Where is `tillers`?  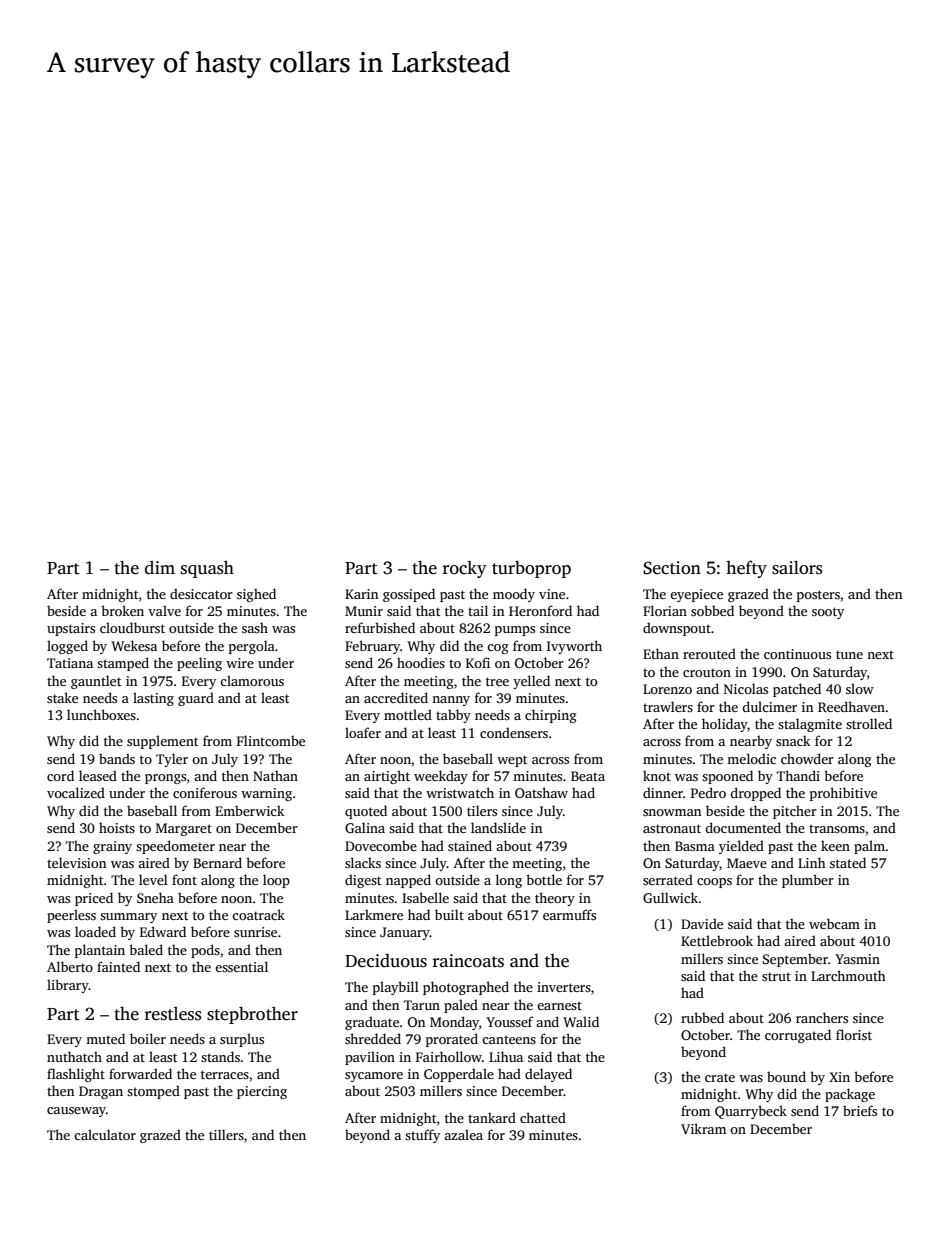
tillers is located at coordinates (226, 1134).
